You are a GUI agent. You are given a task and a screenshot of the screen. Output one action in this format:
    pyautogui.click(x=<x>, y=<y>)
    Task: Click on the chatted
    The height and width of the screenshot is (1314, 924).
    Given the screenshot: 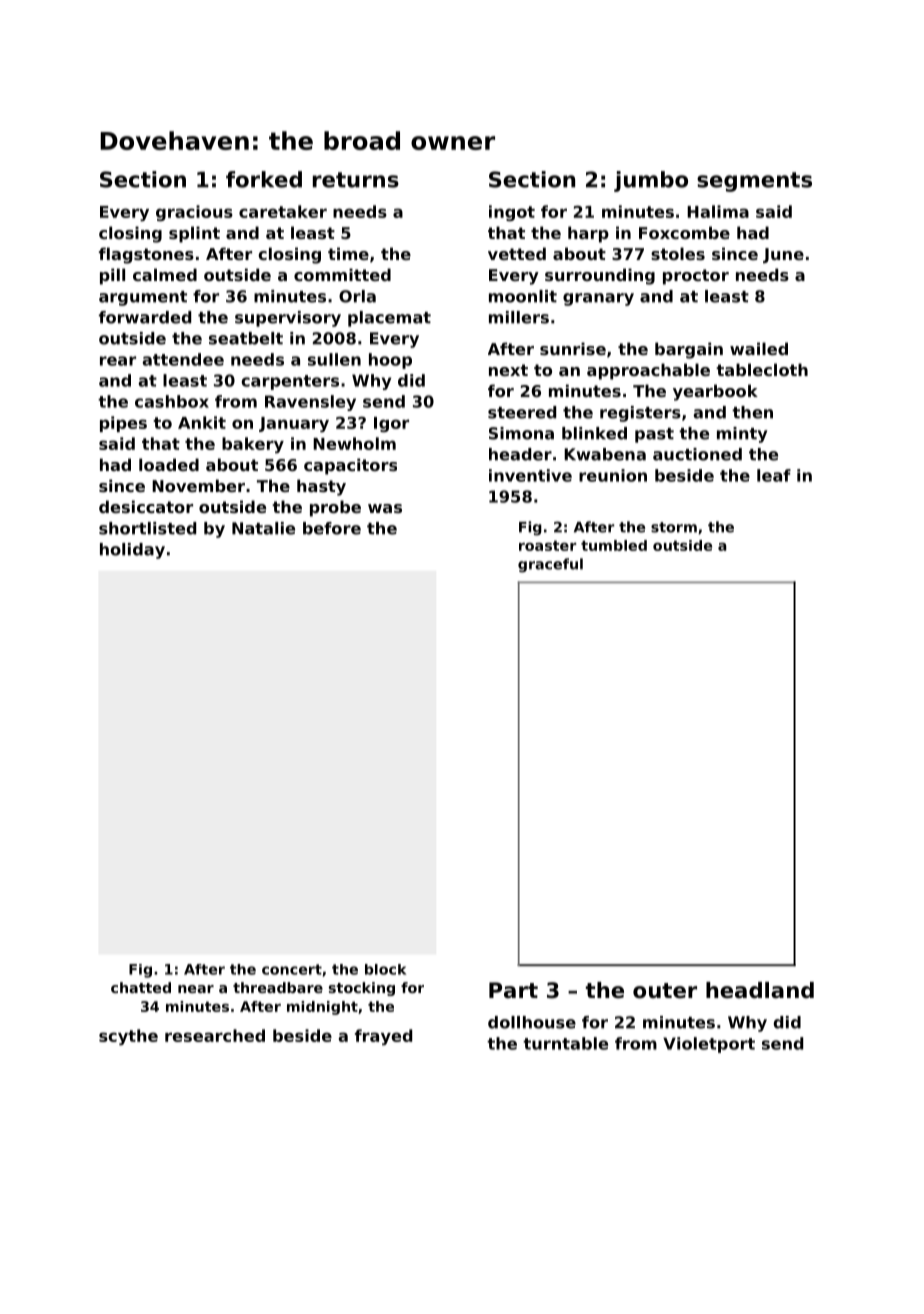 What is the action you would take?
    pyautogui.click(x=141, y=987)
